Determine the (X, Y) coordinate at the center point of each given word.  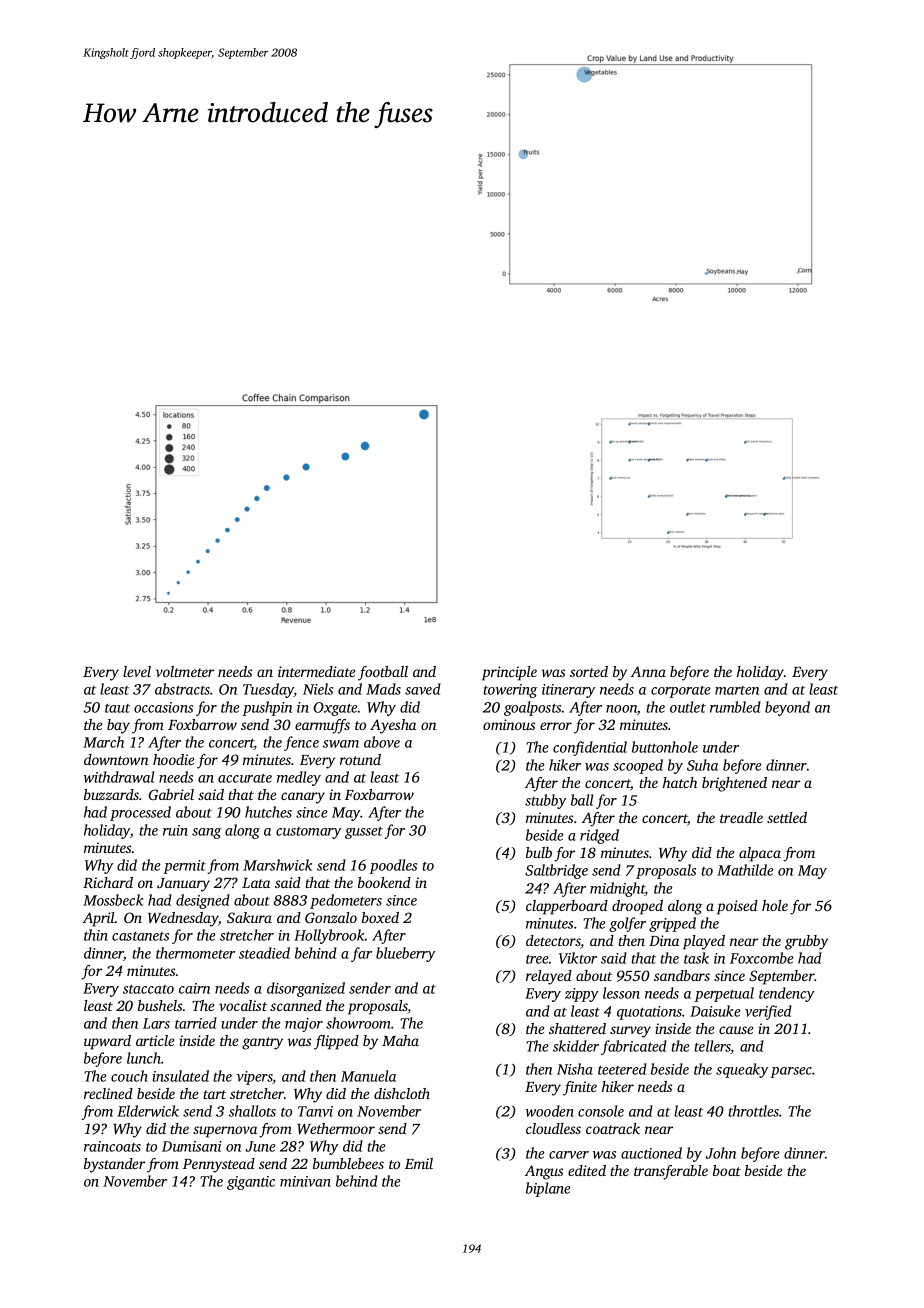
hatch (680, 782)
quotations (649, 1013)
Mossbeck (113, 900)
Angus (544, 1172)
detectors (553, 942)
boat (727, 1170)
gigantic (251, 1183)
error (556, 726)
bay (118, 726)
